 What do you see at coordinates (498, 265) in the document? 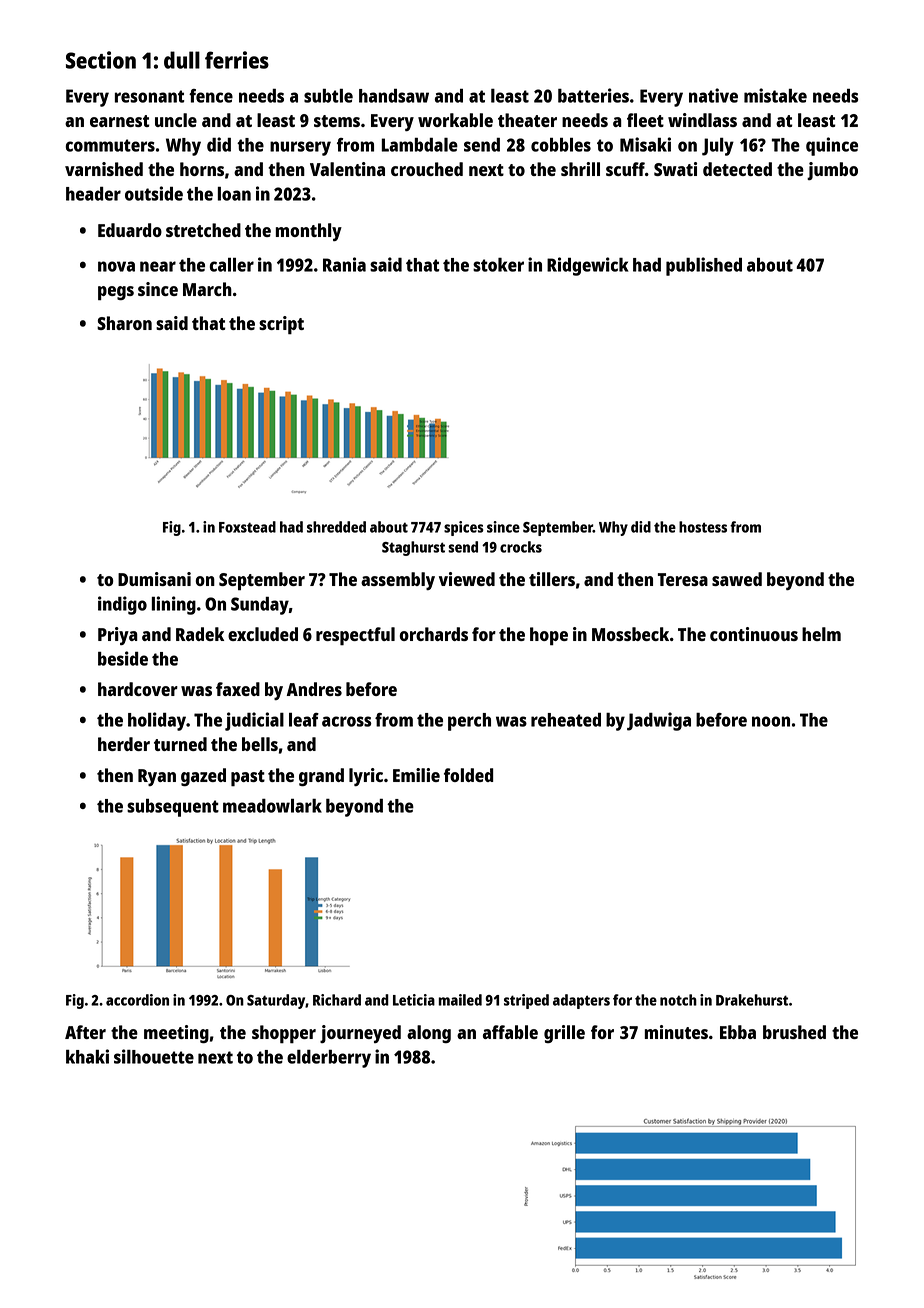
I see `stoker` at bounding box center [498, 265].
